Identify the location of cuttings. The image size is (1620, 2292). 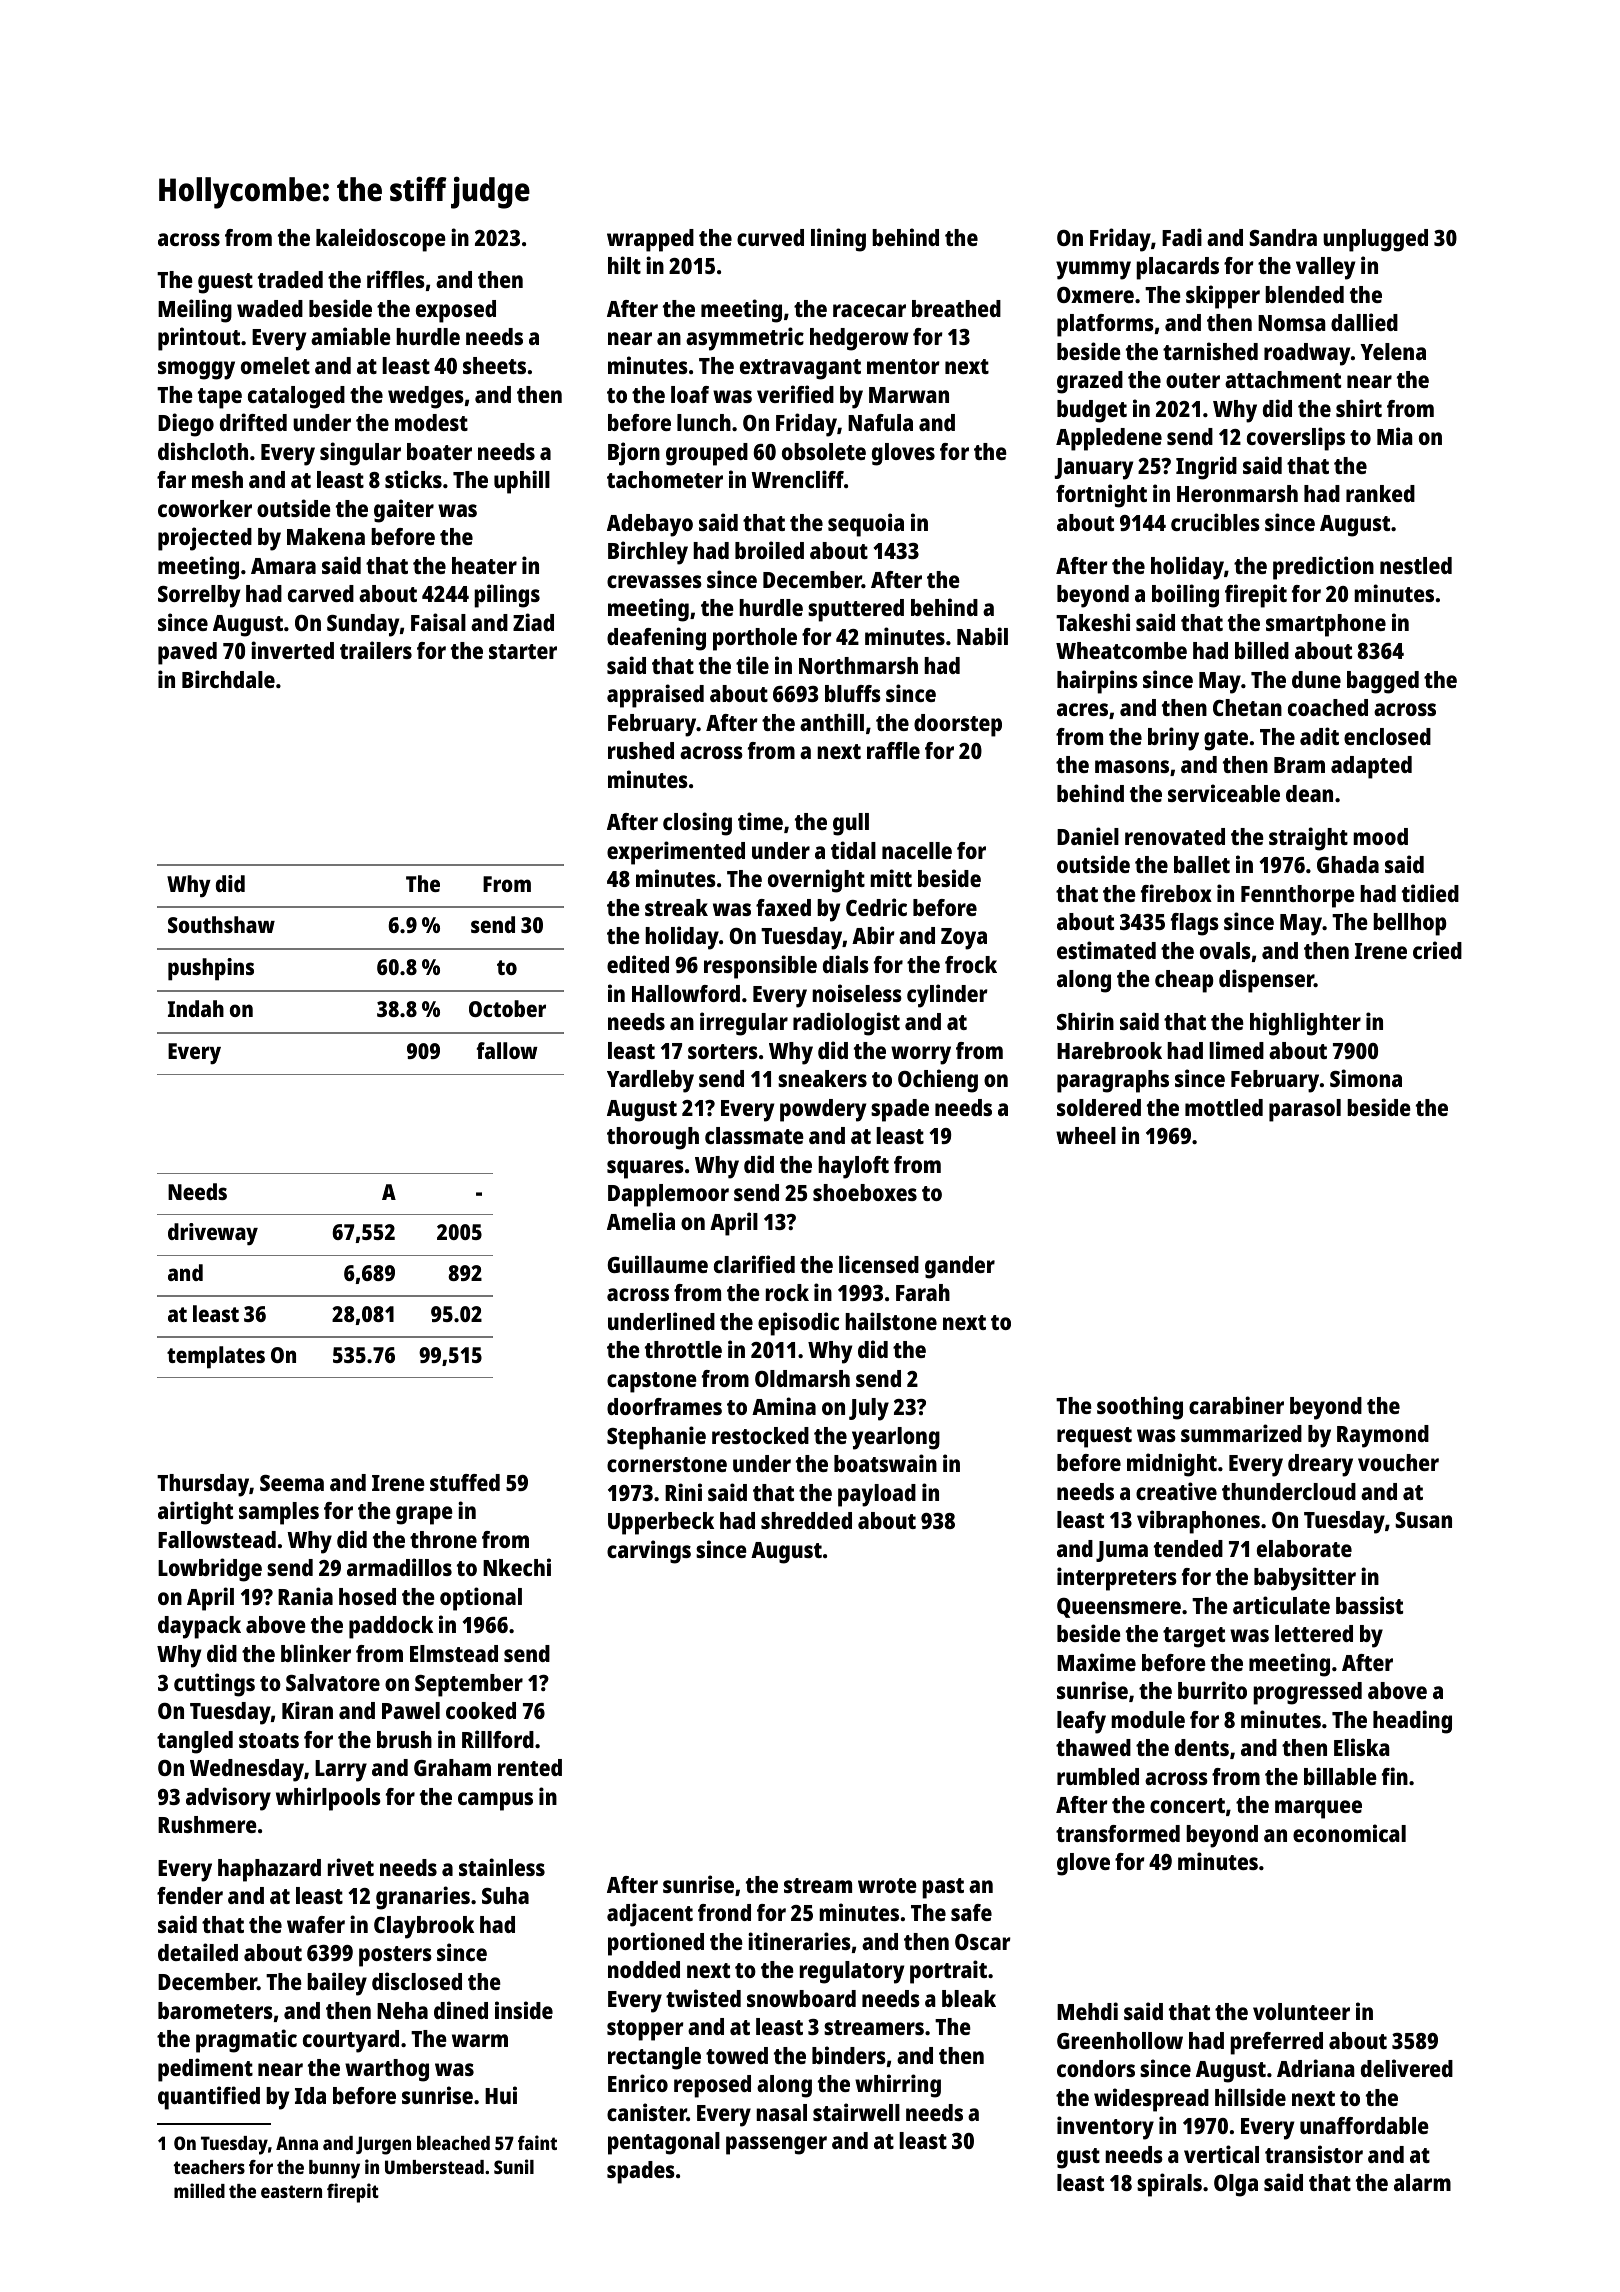
(214, 1685).
